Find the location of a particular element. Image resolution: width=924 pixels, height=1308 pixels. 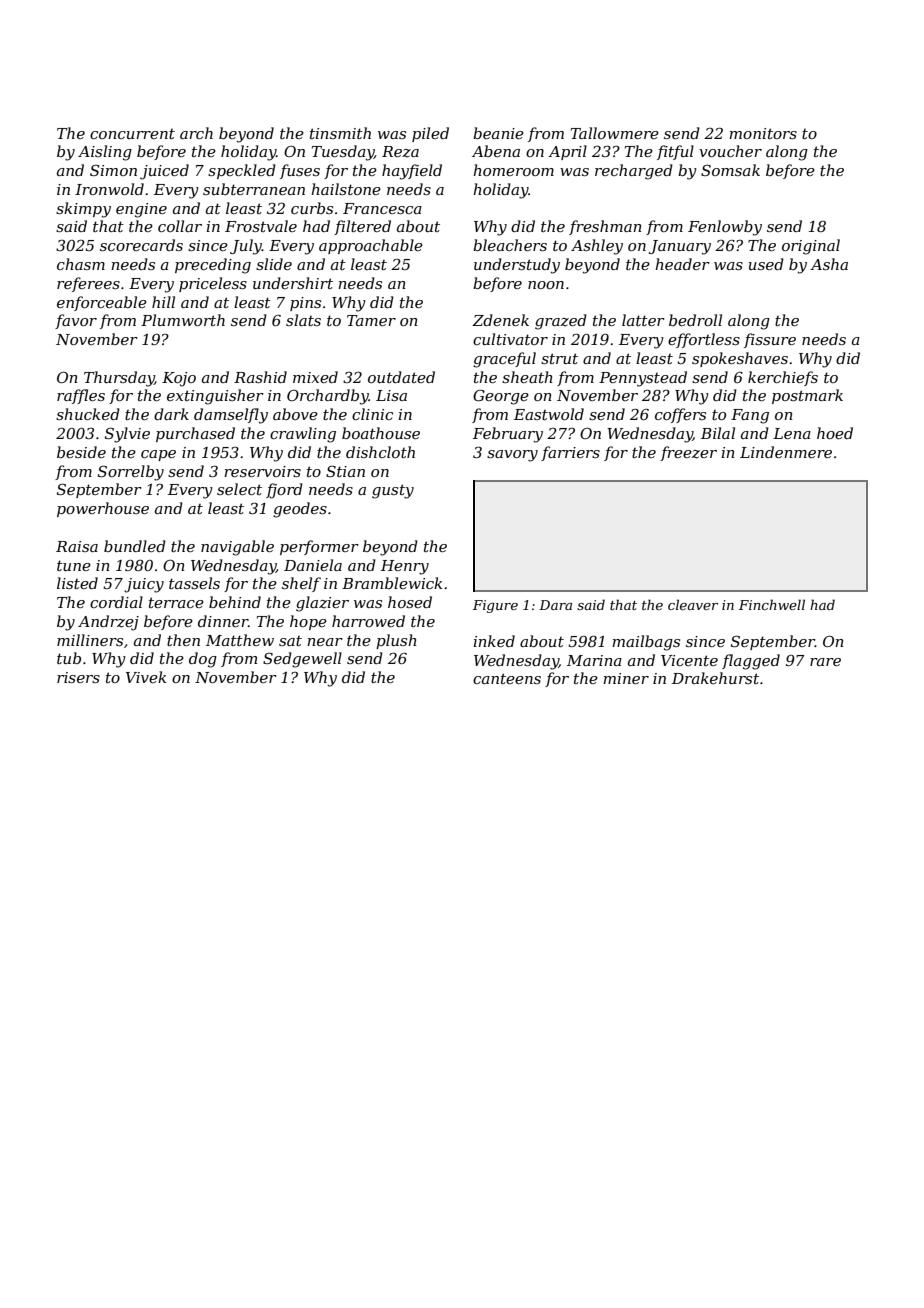

tassels is located at coordinates (194, 583).
